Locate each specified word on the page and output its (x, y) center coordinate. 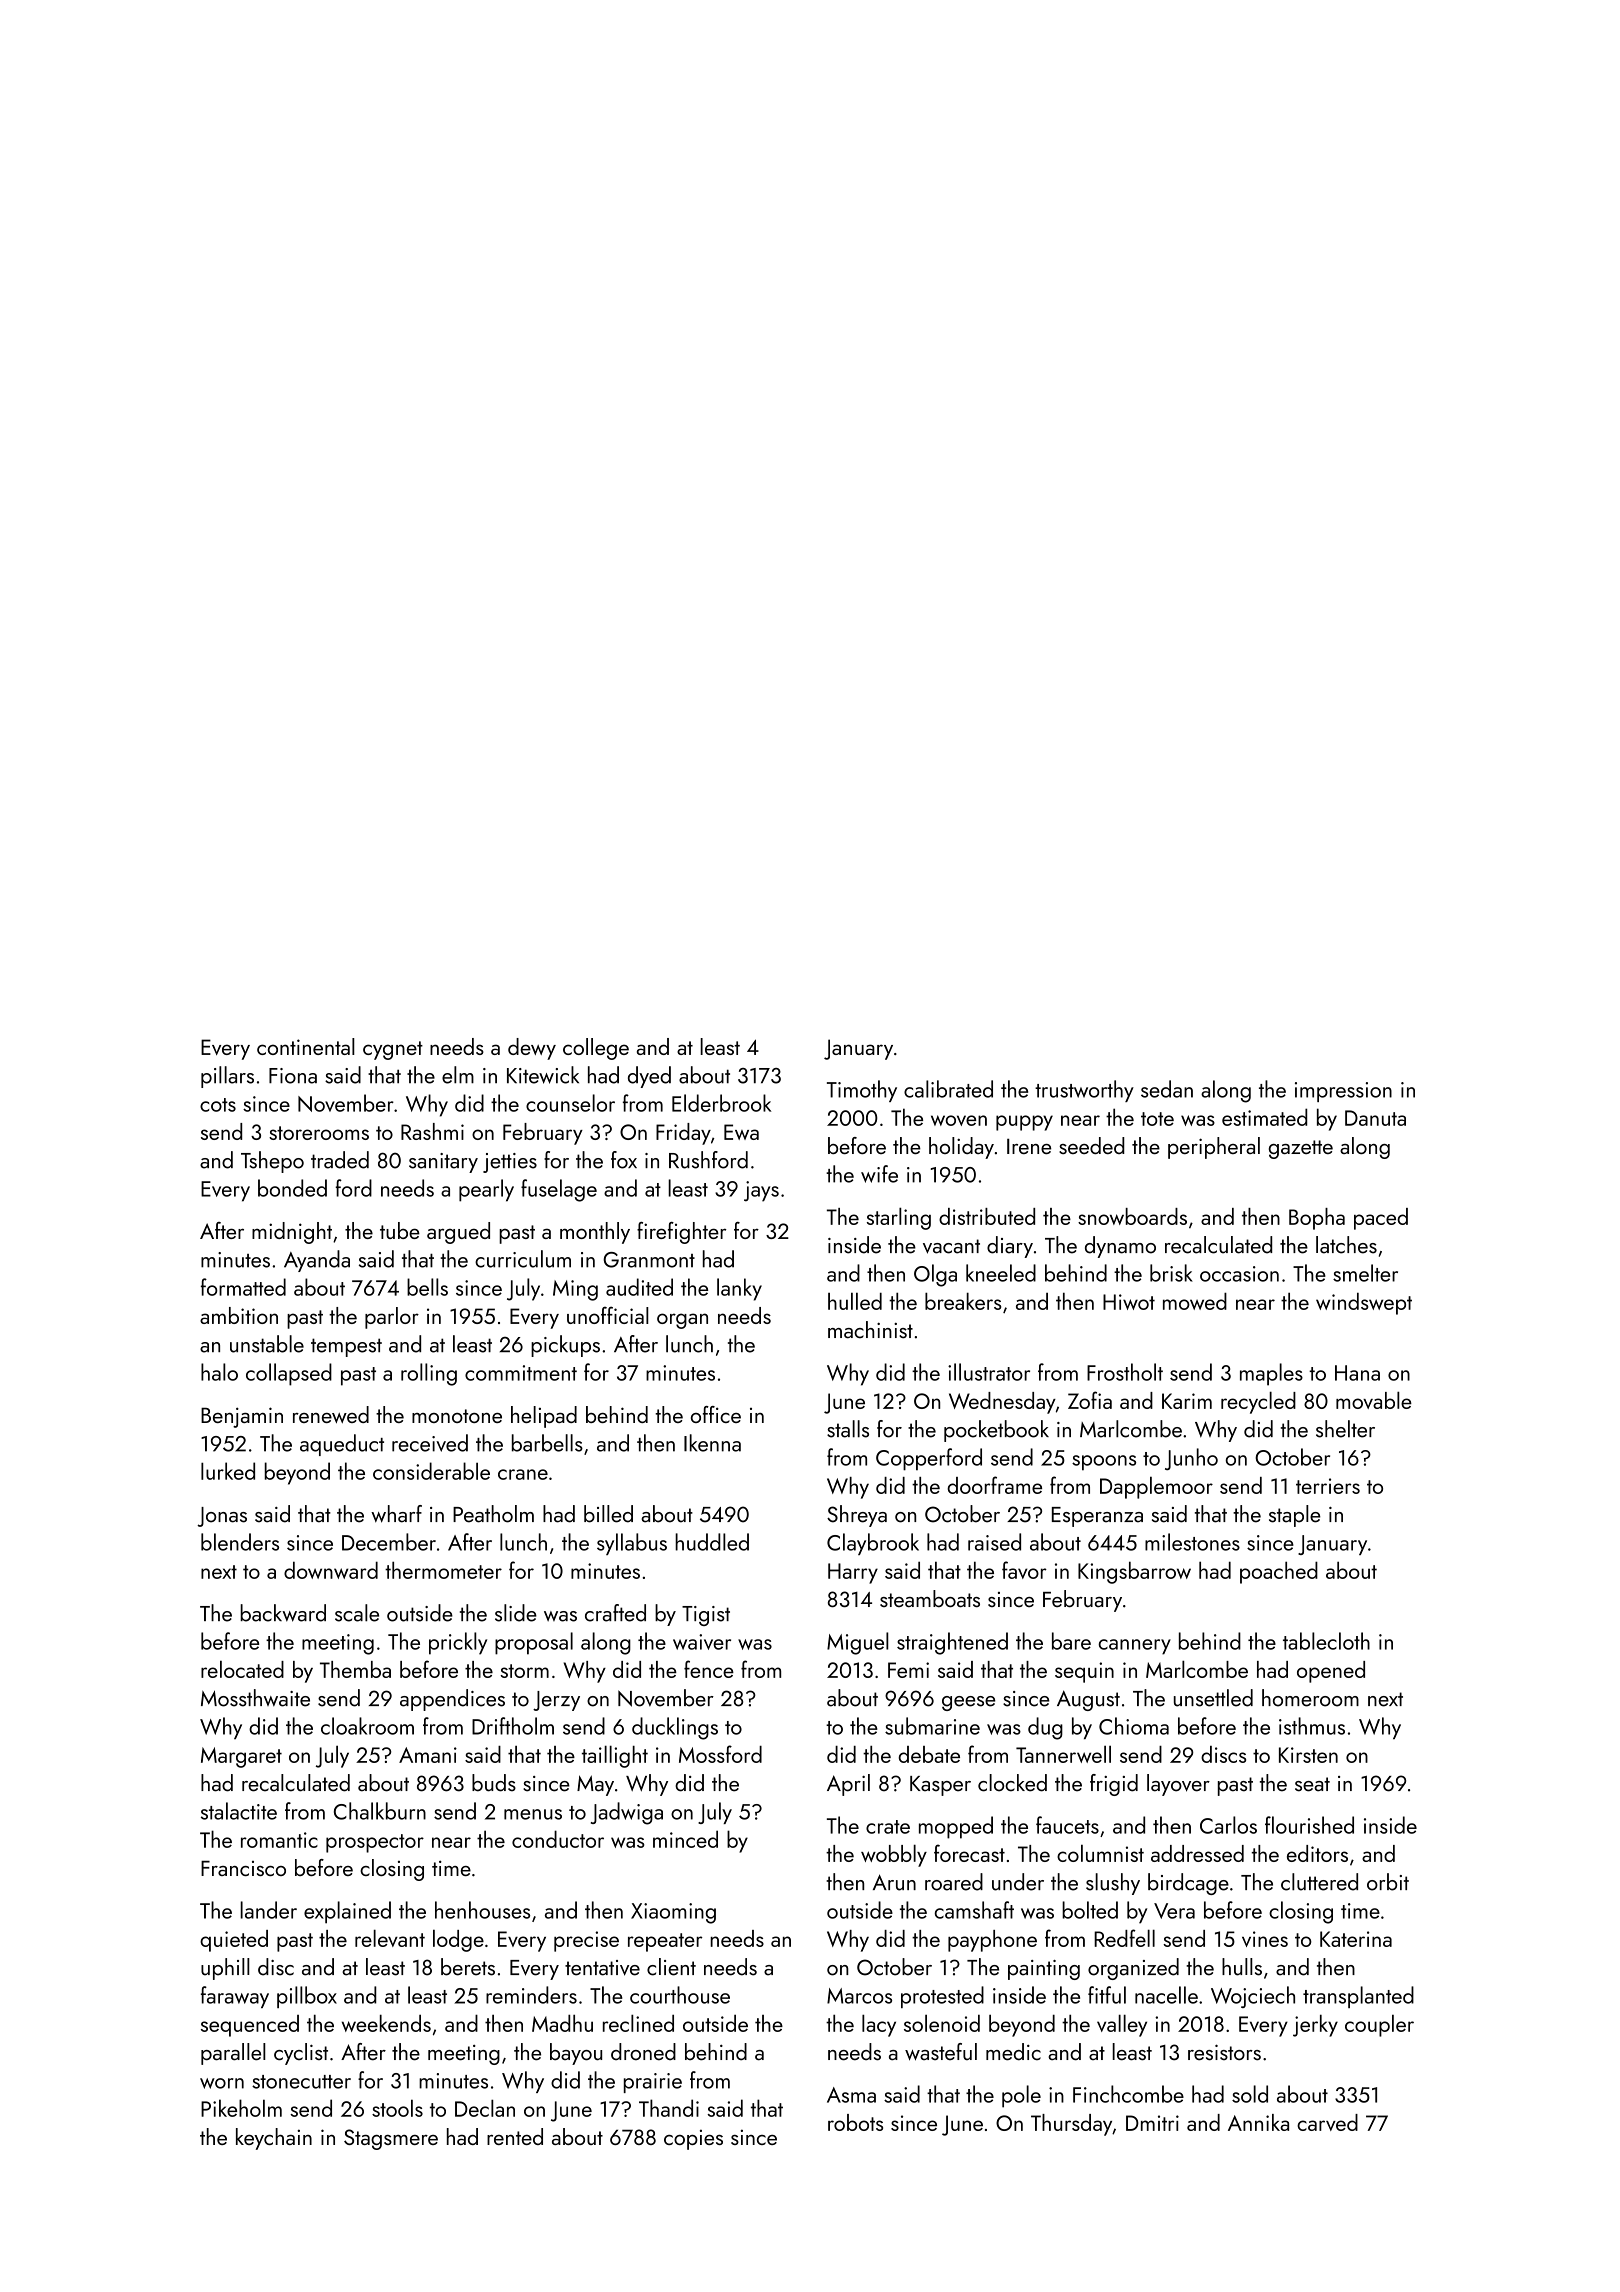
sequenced (250, 2026)
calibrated (948, 1089)
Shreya (857, 1516)
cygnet (393, 1050)
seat (1312, 1784)
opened (1331, 1672)
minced (685, 1839)
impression (1343, 1092)
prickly (458, 1643)
